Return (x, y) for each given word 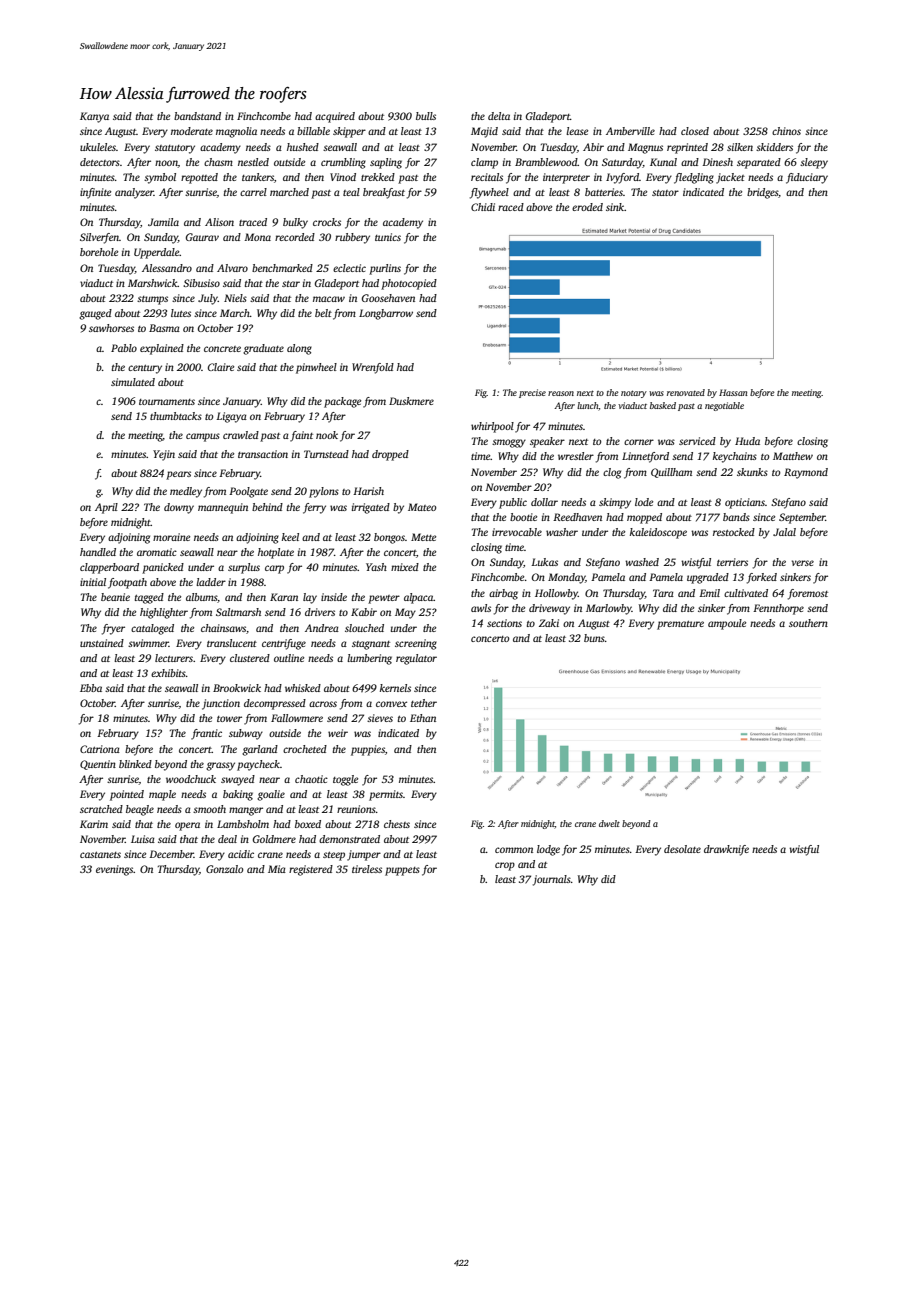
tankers (258, 177)
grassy (220, 766)
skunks (752, 472)
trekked (378, 177)
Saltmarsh (238, 612)
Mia (277, 869)
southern (808, 623)
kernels (395, 688)
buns (594, 638)
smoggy (509, 443)
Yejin (164, 455)
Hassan (733, 392)
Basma (164, 328)
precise (532, 393)
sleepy (814, 163)
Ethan (423, 718)
